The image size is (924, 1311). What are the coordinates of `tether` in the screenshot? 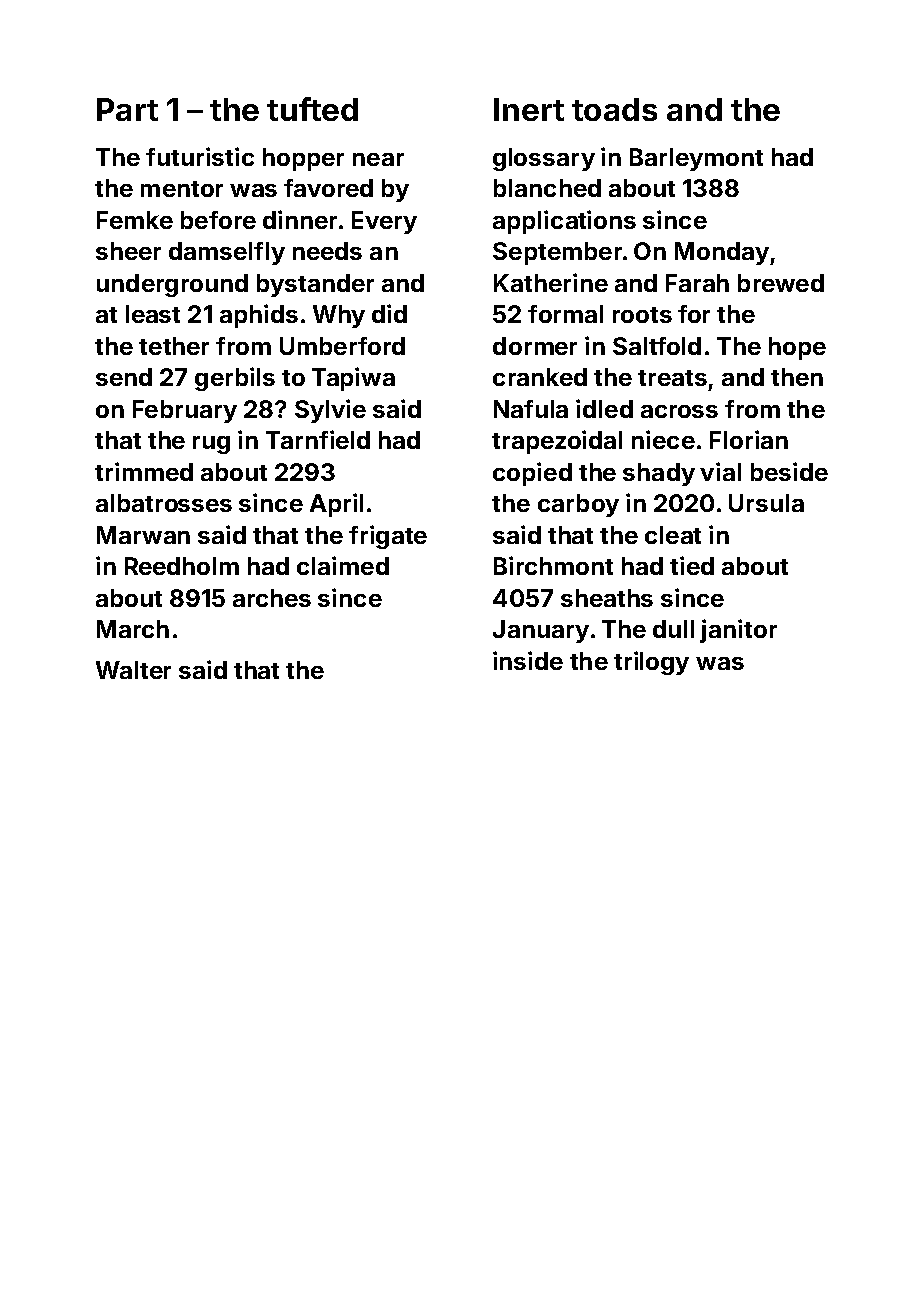 It's located at (174, 346).
